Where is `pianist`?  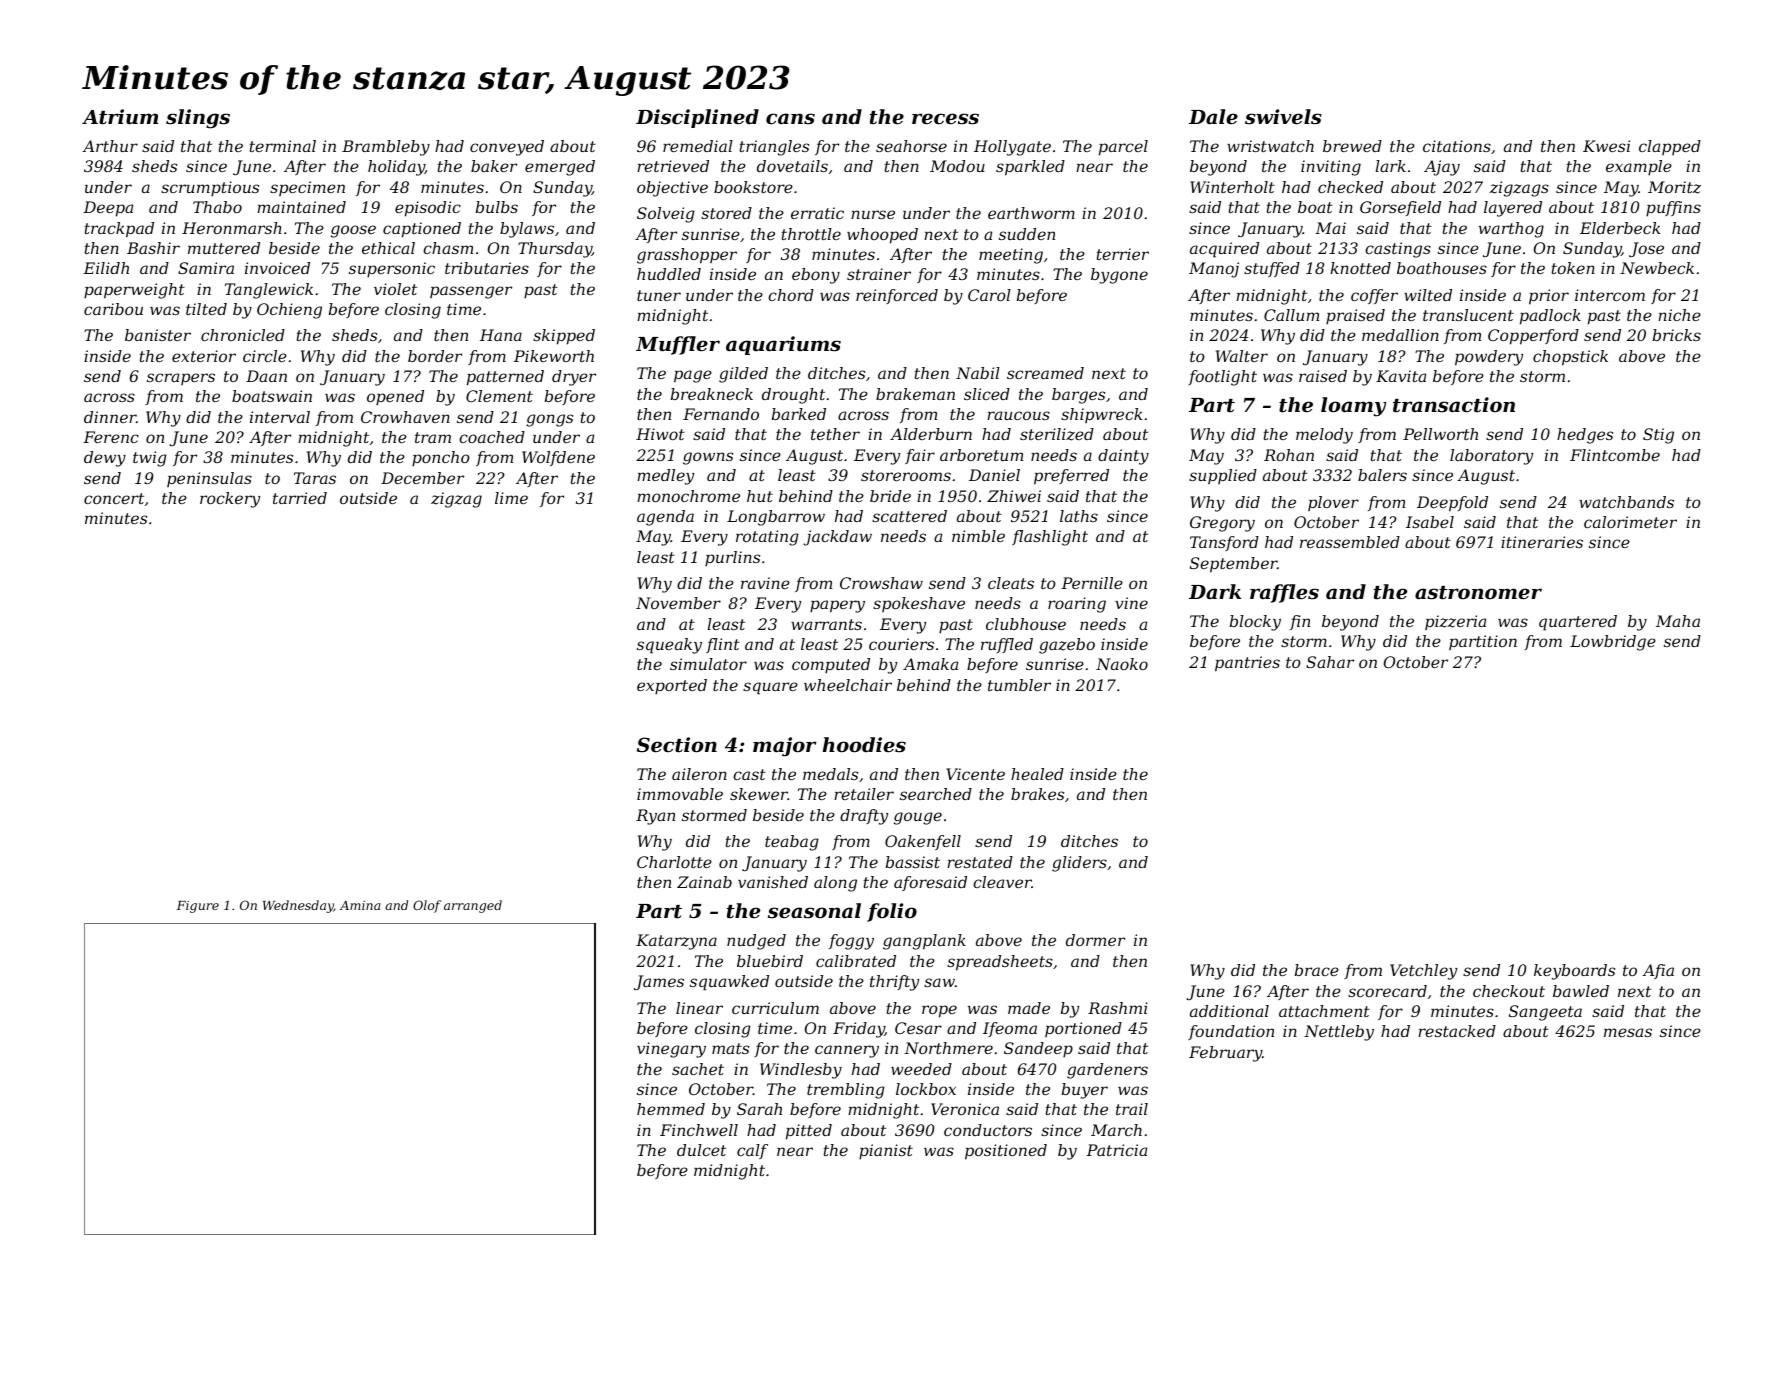 pianist is located at coordinates (886, 1151).
